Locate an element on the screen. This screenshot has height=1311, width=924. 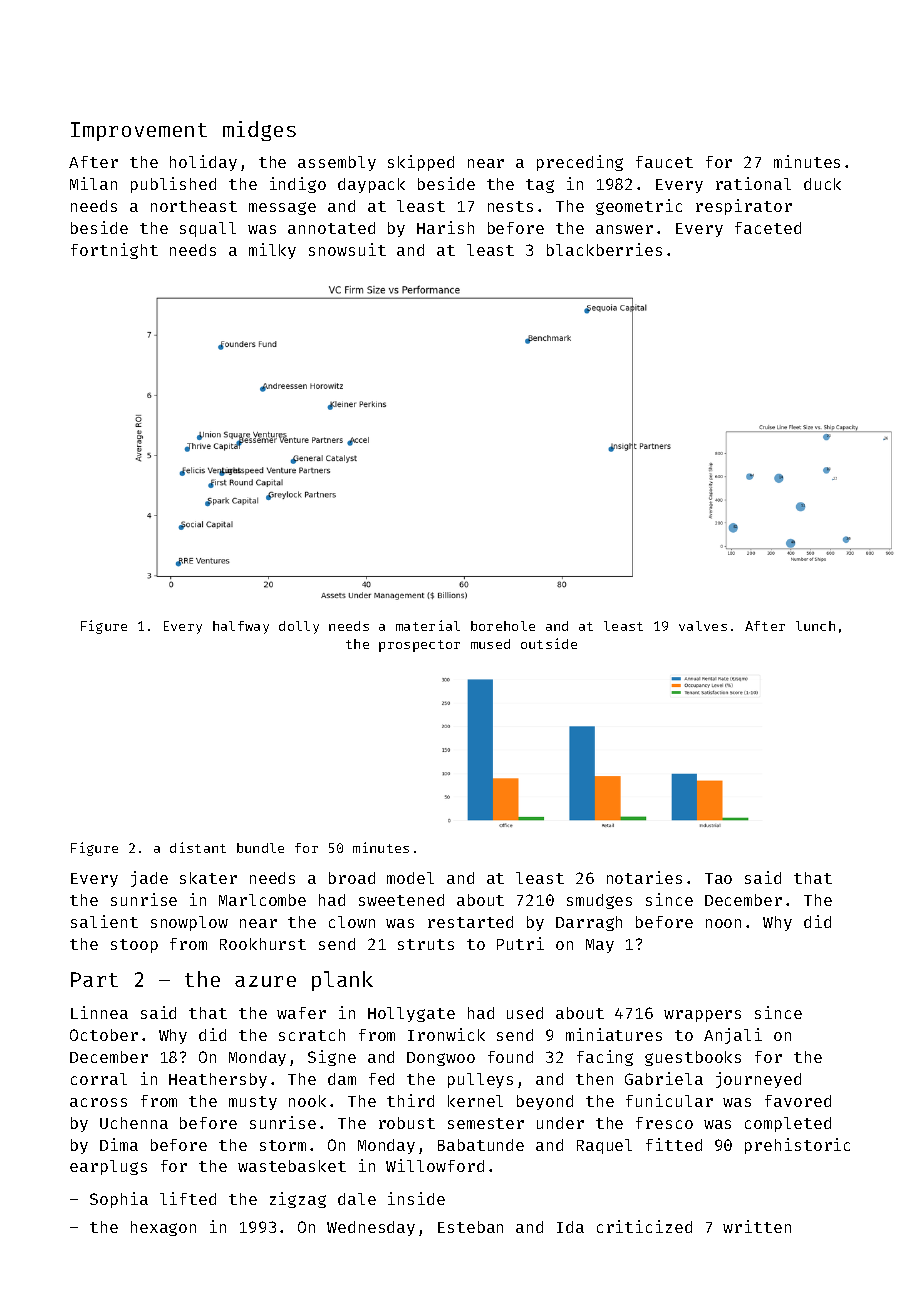
Milan is located at coordinates (93, 183).
